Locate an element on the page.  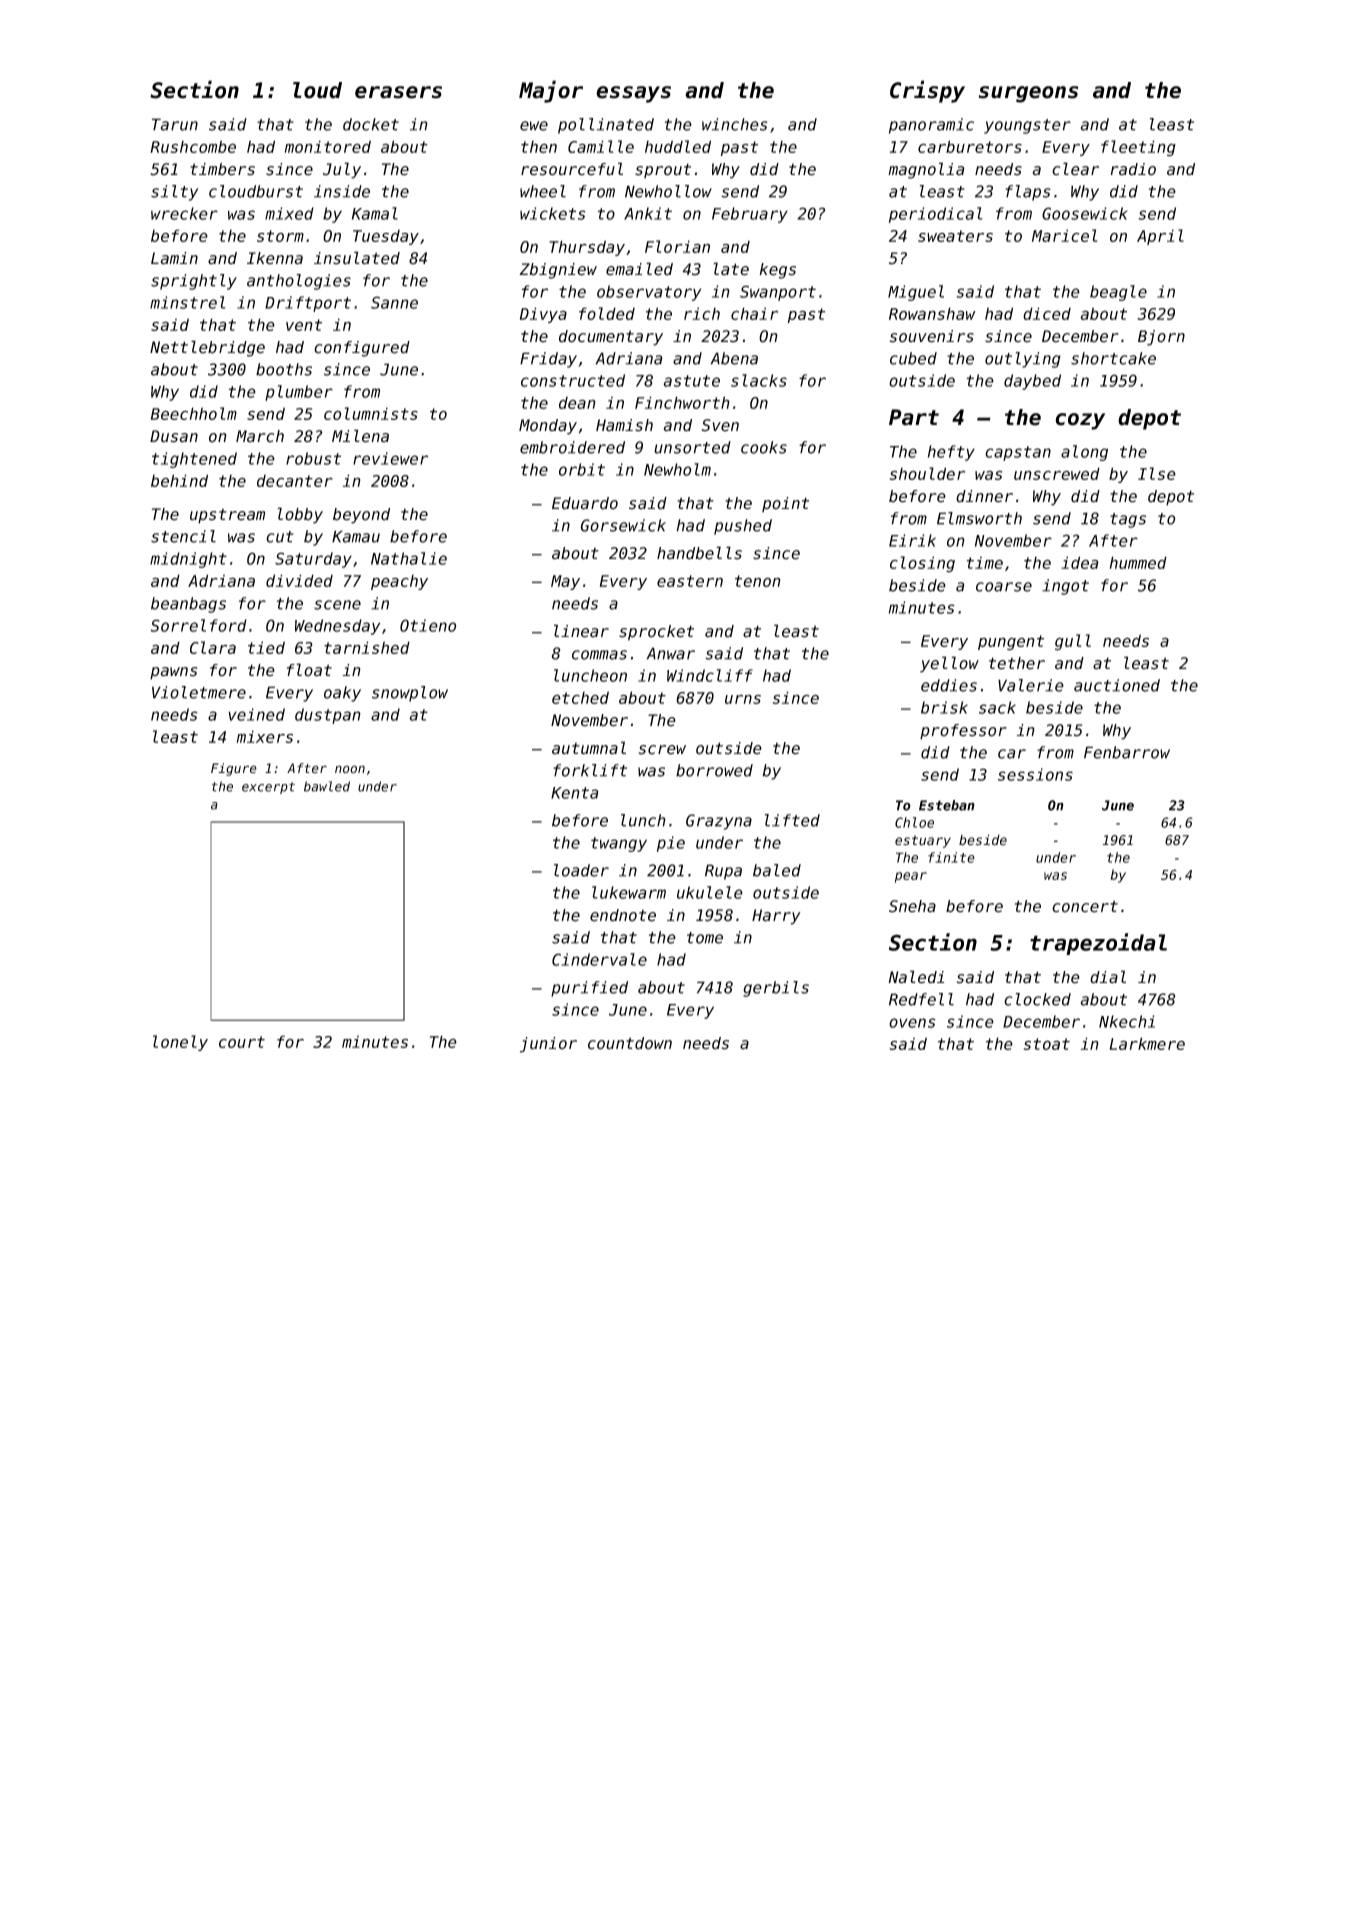
tenon is located at coordinates (758, 581).
